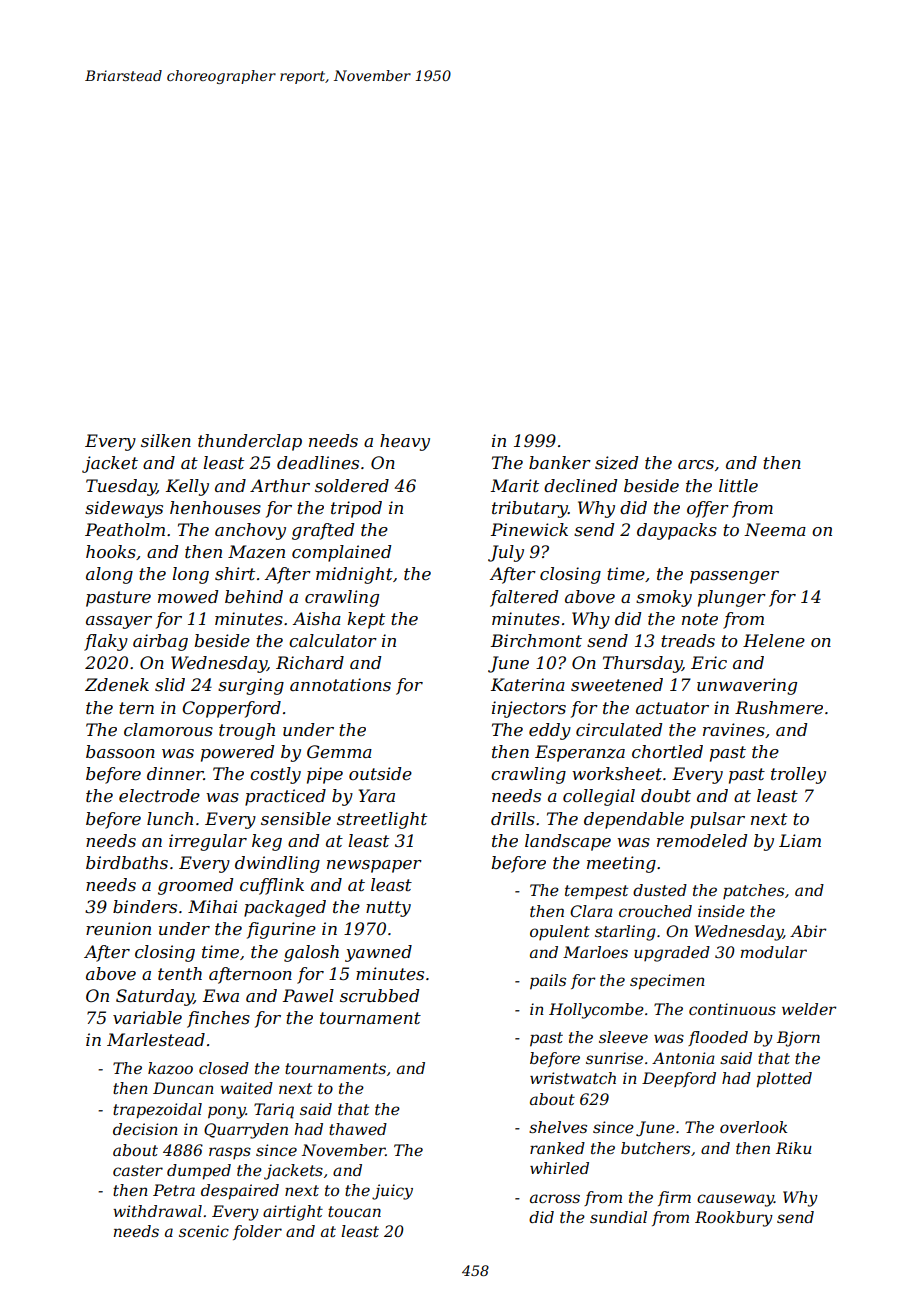 The width and height of the screenshot is (924, 1311). What do you see at coordinates (717, 820) in the screenshot?
I see `pulsar` at bounding box center [717, 820].
